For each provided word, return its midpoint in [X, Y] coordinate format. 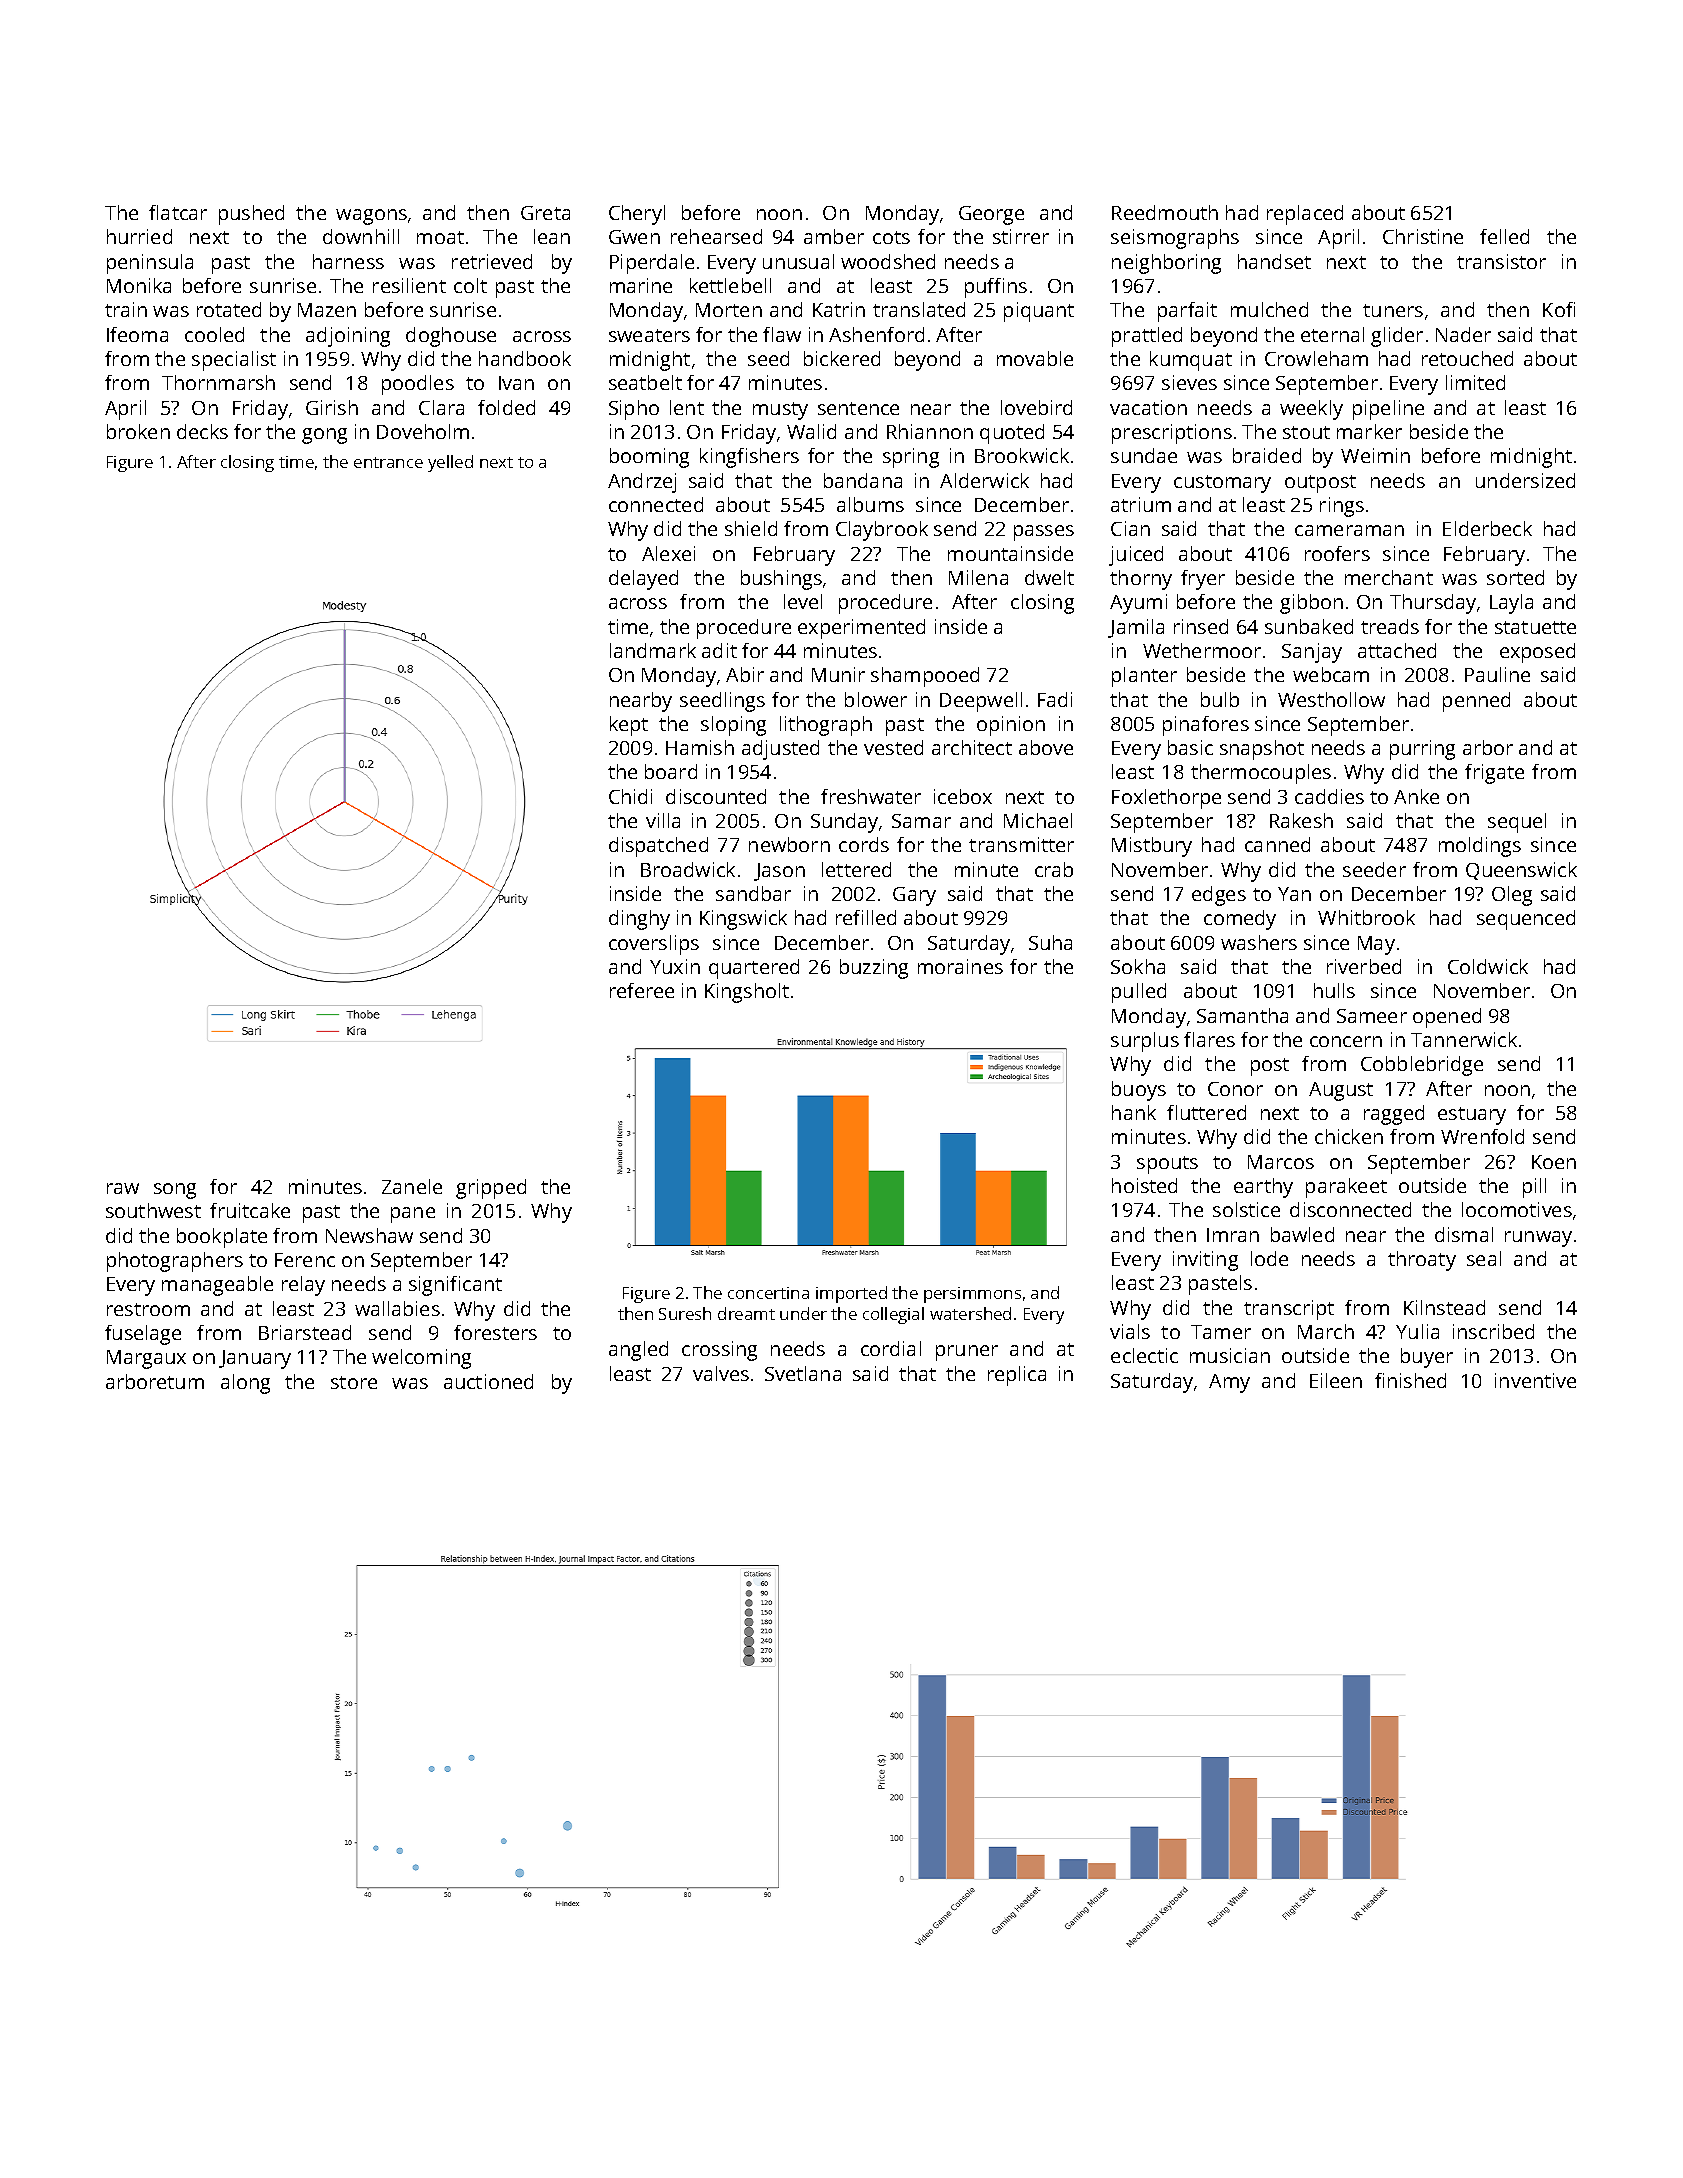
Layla [1511, 604]
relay [303, 1286]
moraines [960, 966]
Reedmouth [1165, 212]
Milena [978, 577]
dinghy [639, 920]
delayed [643, 580]
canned [1277, 844]
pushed [251, 215]
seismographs [1175, 239]
